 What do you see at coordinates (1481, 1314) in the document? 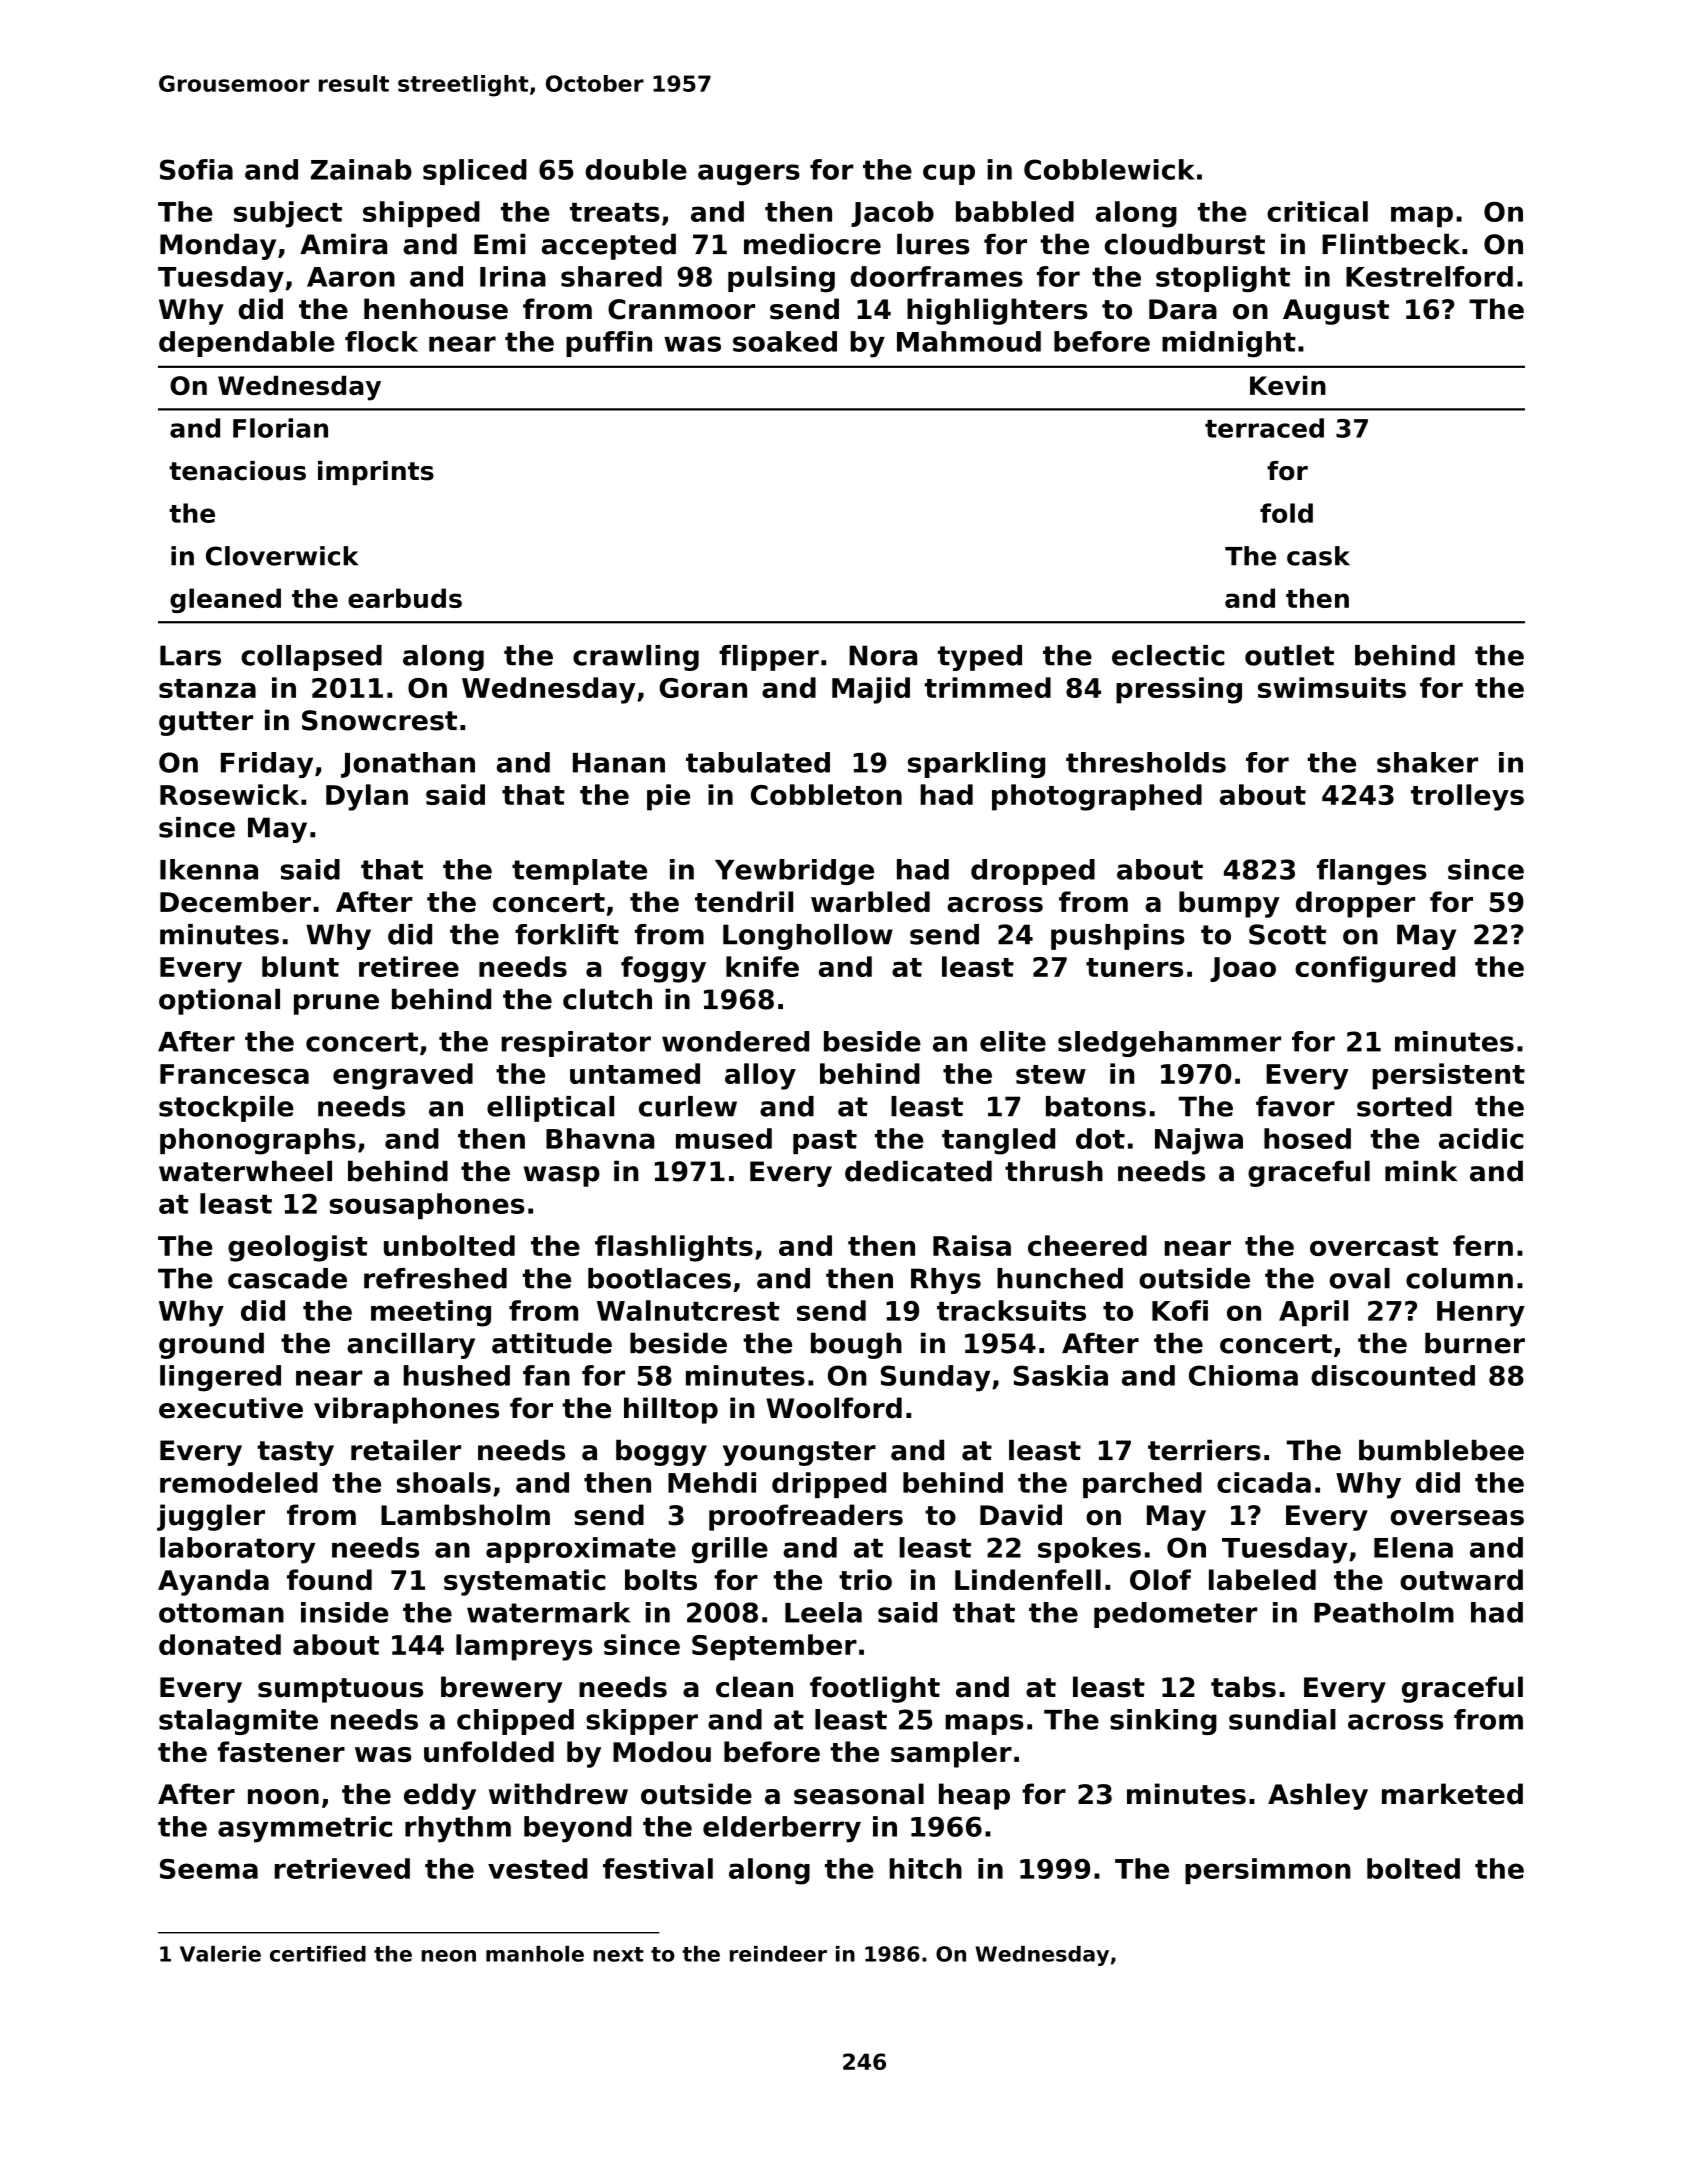
I see `Henry` at bounding box center [1481, 1314].
